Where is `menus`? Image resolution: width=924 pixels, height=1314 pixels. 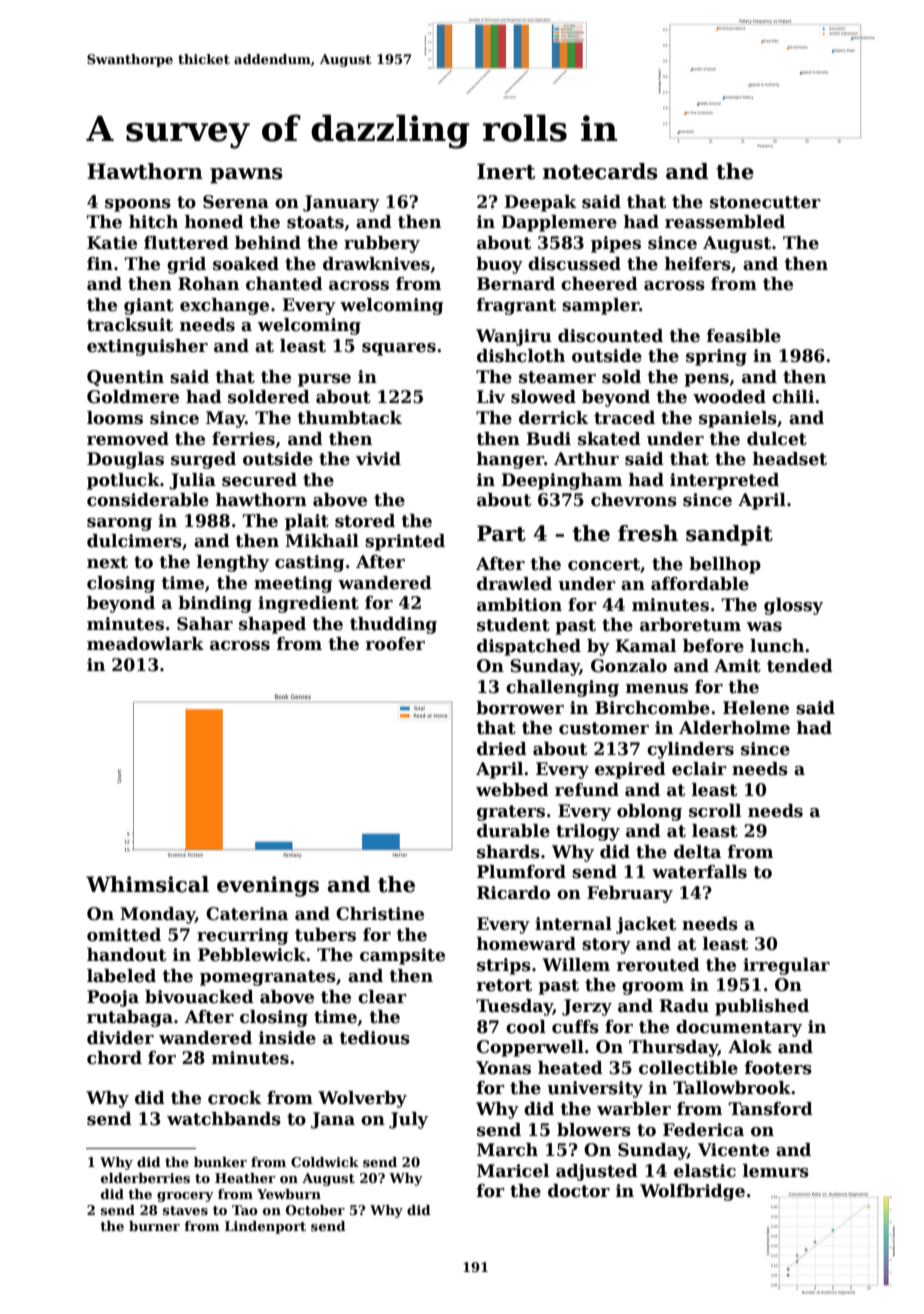
menus is located at coordinates (657, 689).
